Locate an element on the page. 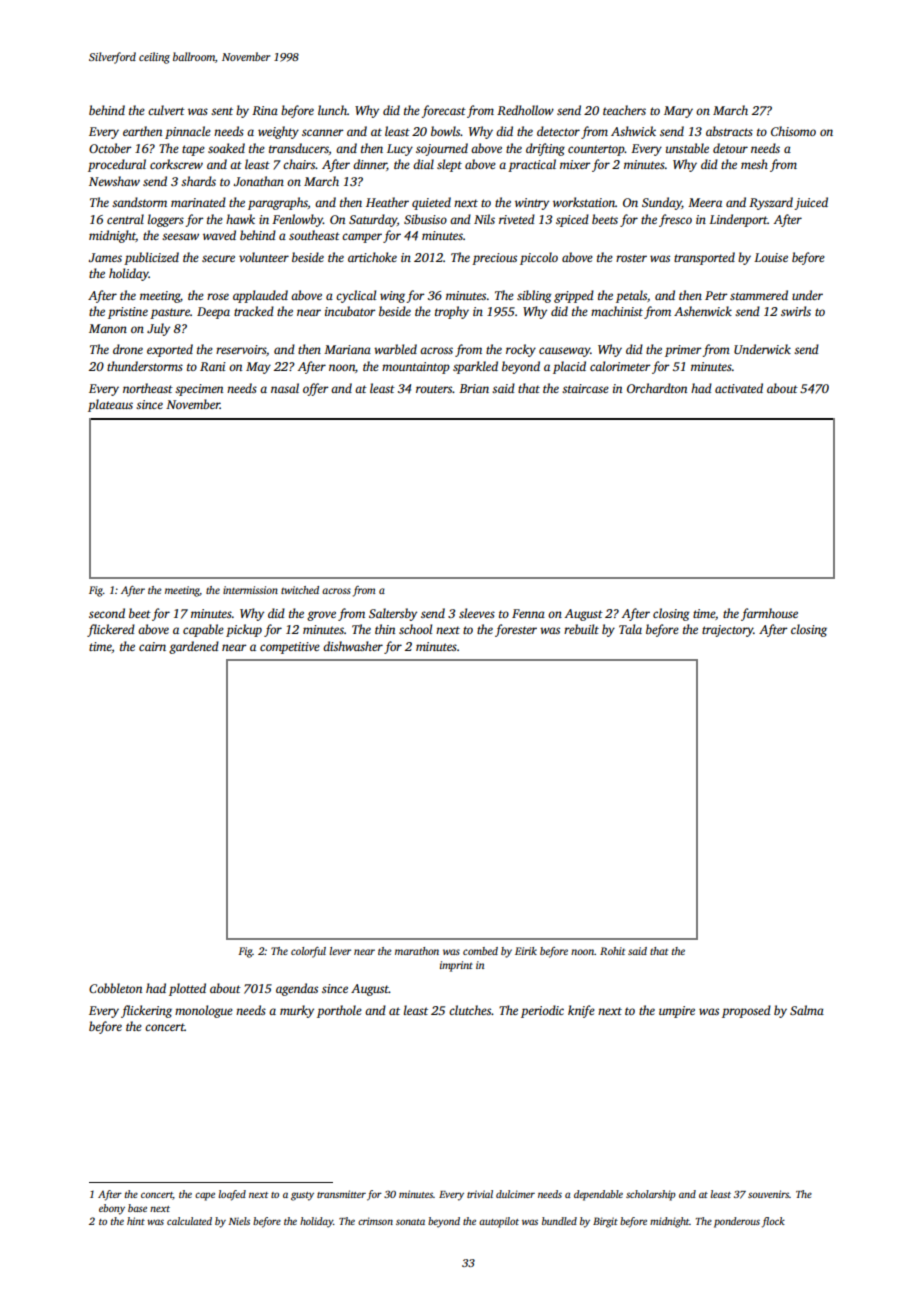  ebony is located at coordinates (112, 1209).
